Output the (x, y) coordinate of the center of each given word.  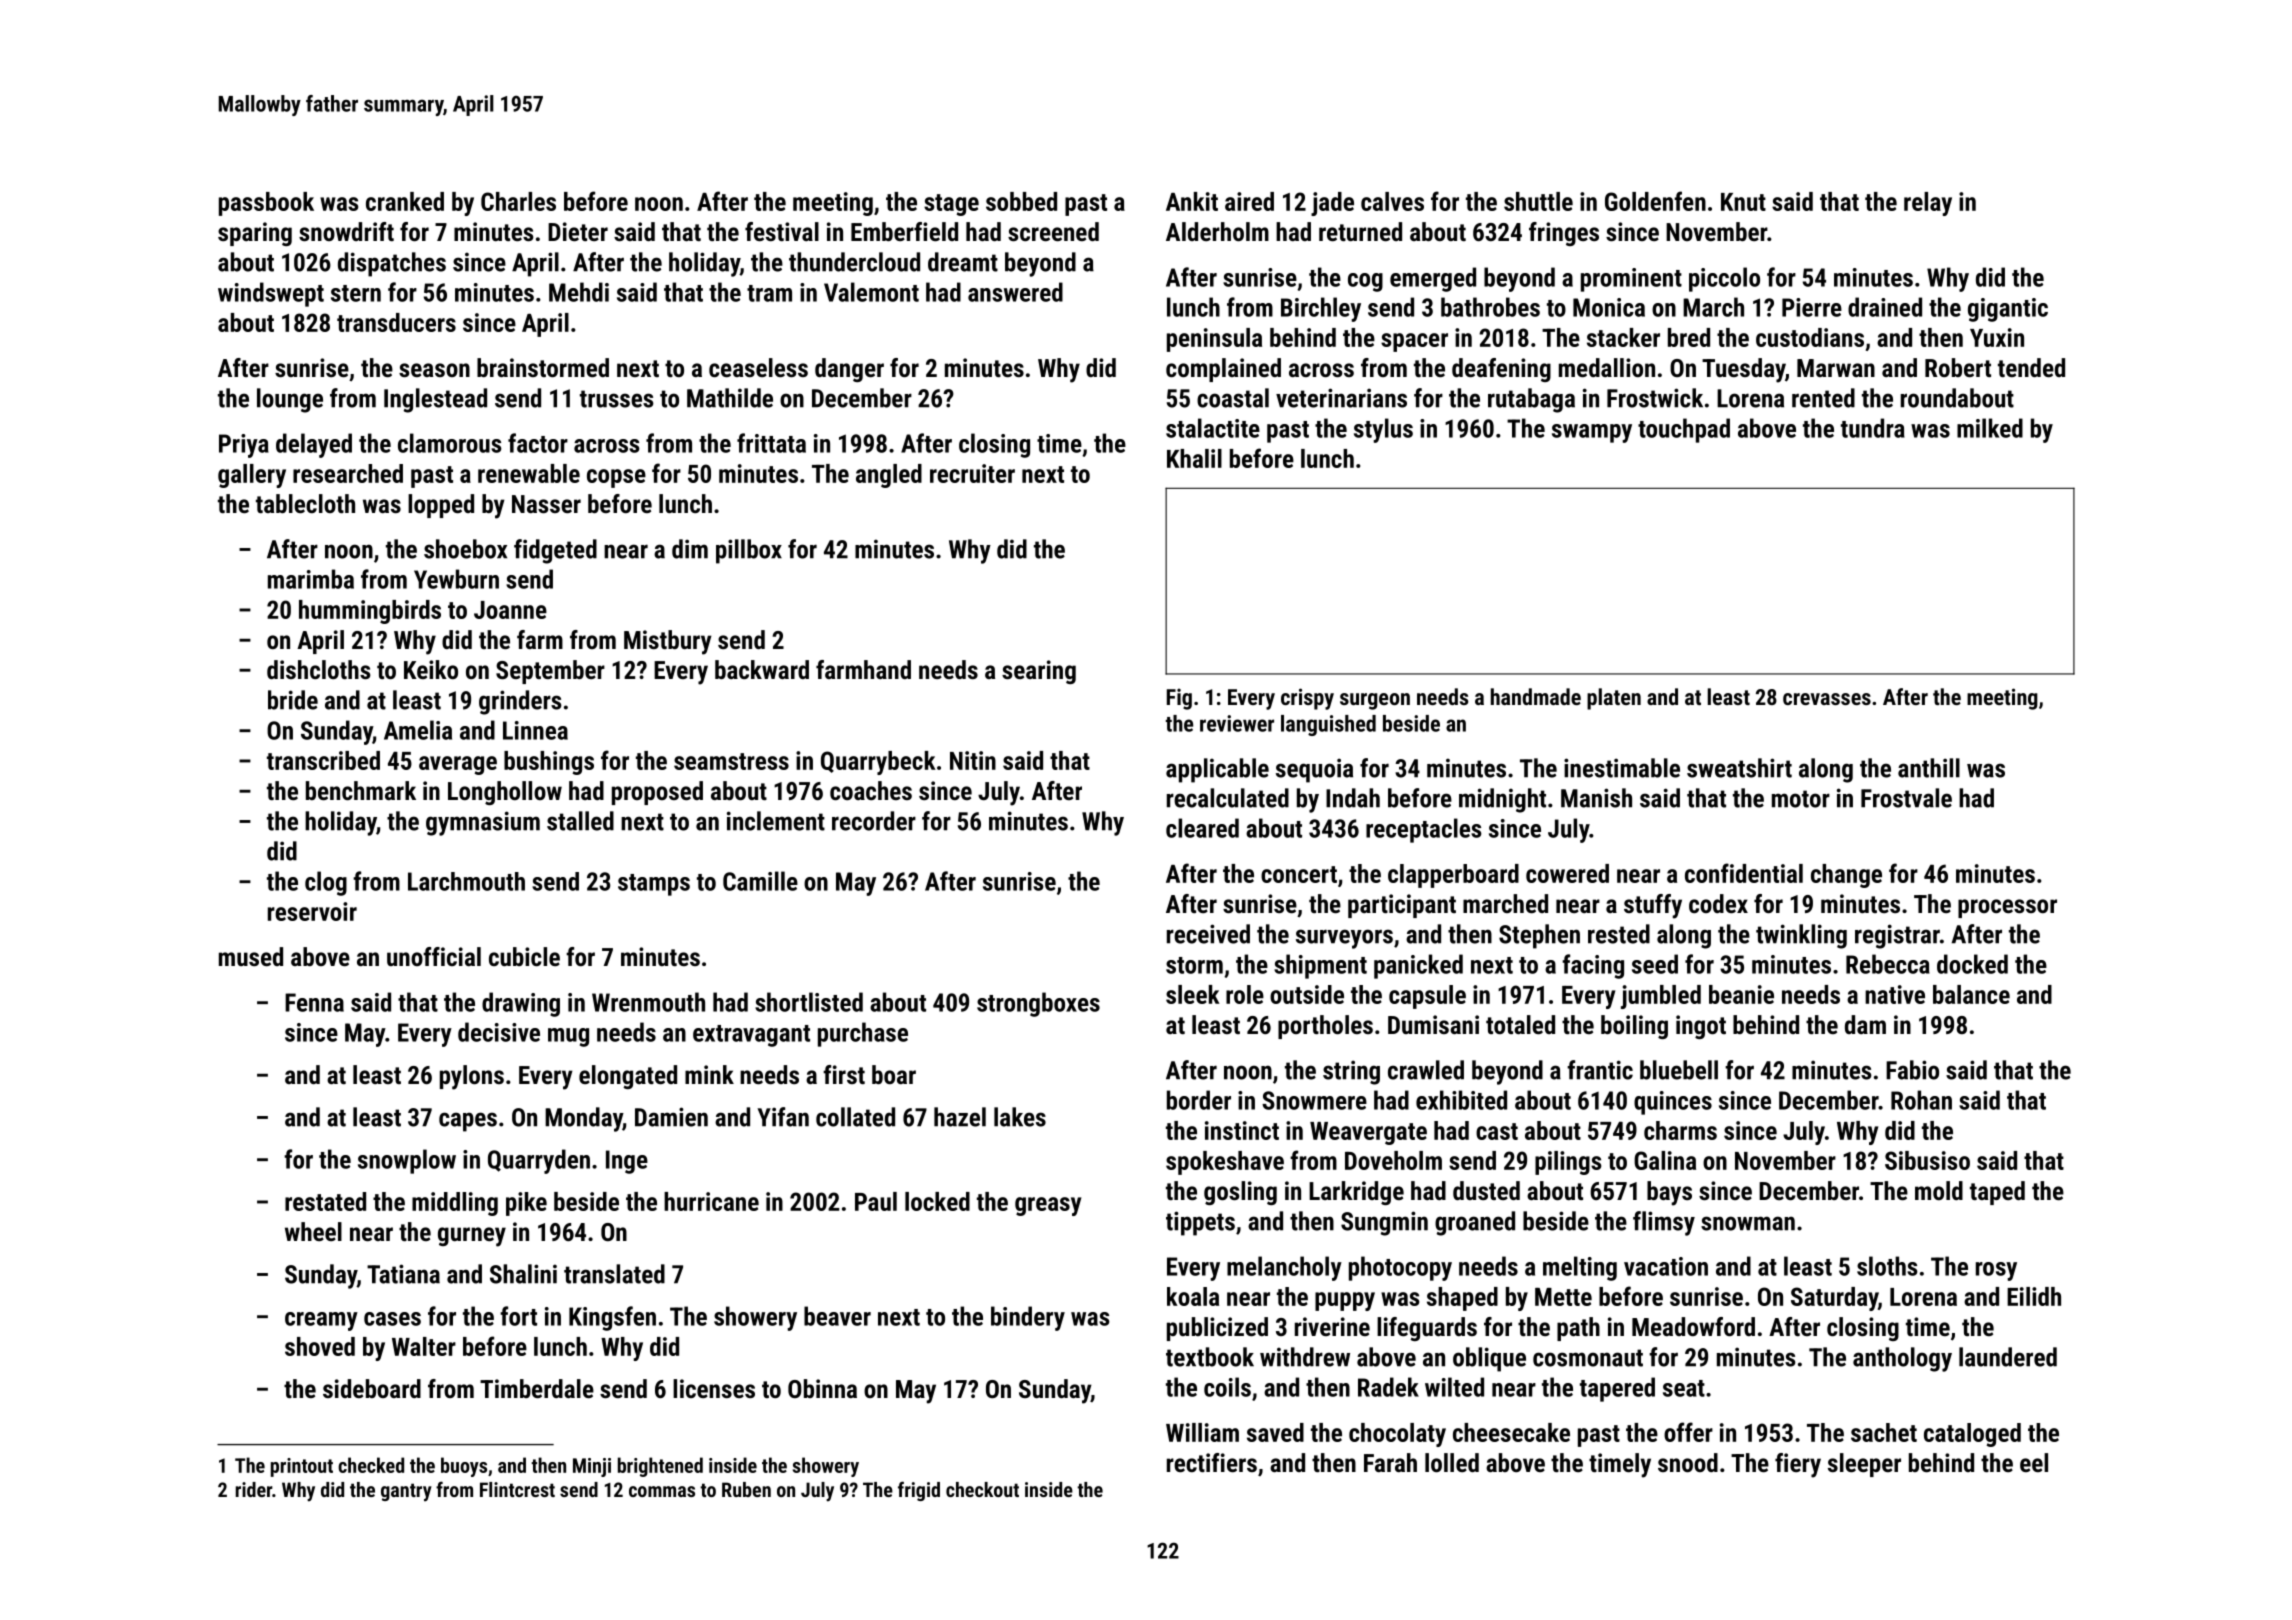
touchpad (1684, 430)
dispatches (392, 264)
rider (254, 1489)
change (1846, 876)
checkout (982, 1489)
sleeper (1864, 1465)
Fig (1179, 699)
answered (1015, 292)
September (550, 672)
